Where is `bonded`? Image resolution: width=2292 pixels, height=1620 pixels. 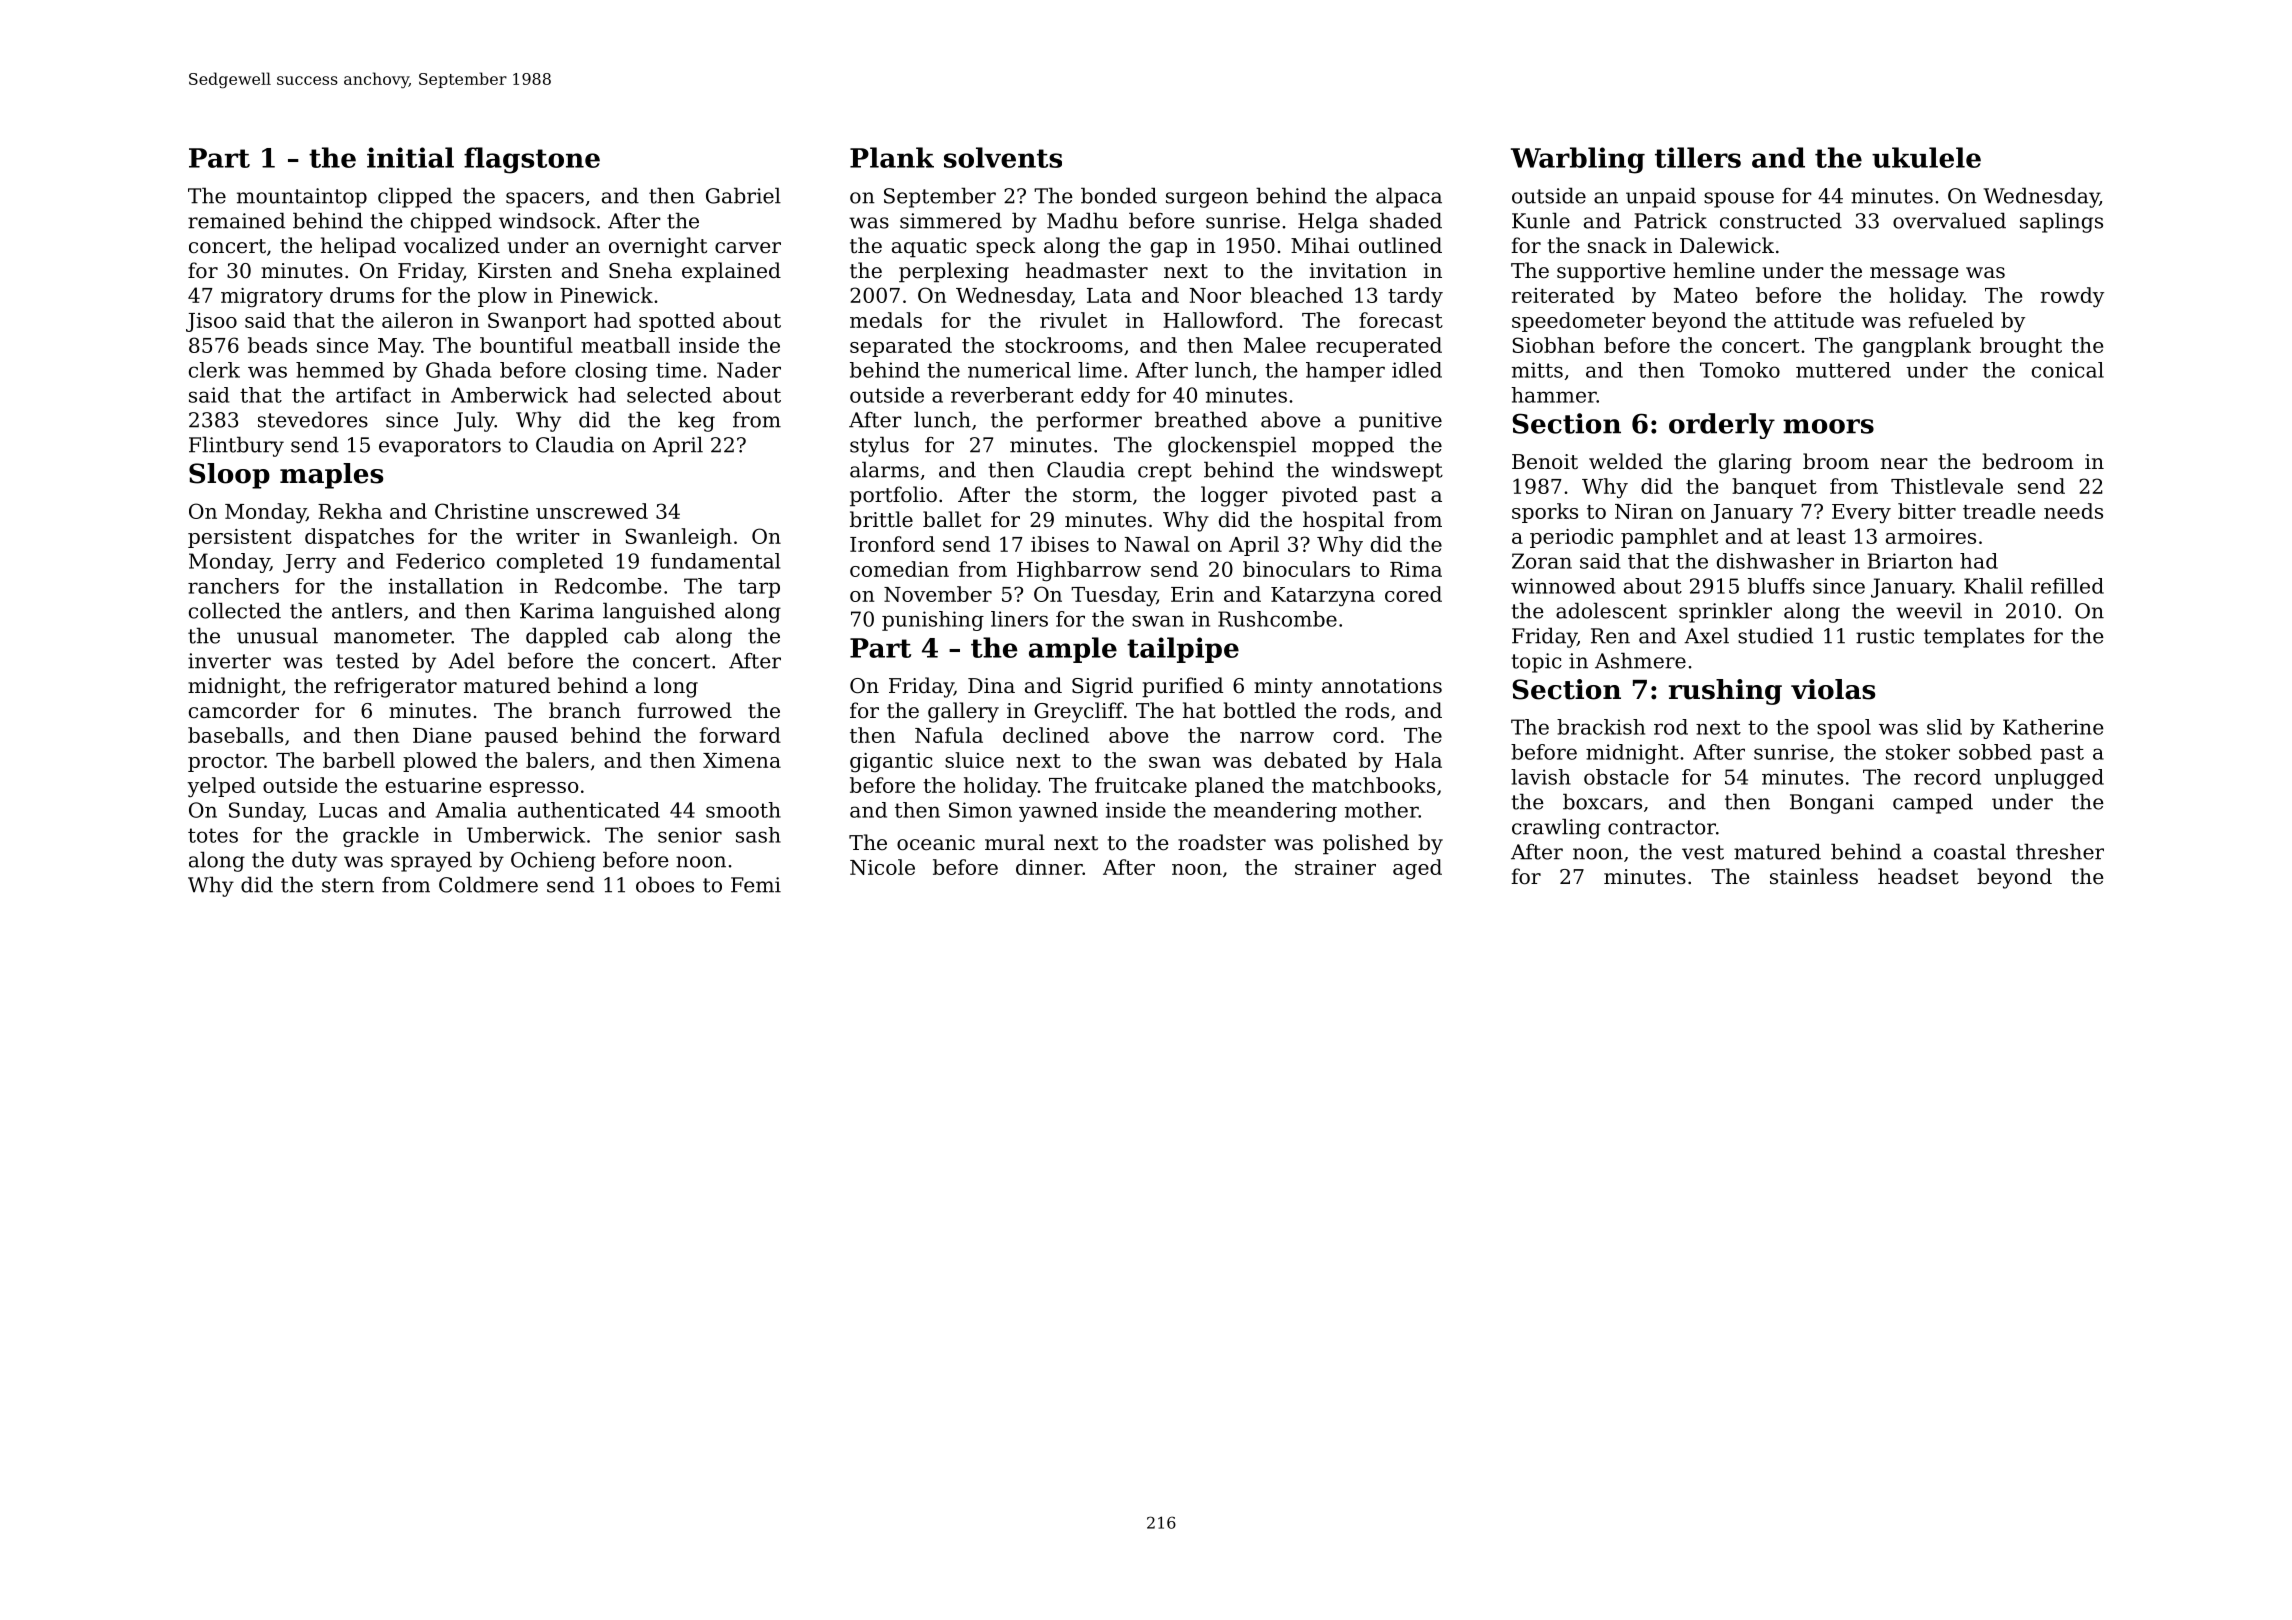
bonded is located at coordinates (1119, 195).
